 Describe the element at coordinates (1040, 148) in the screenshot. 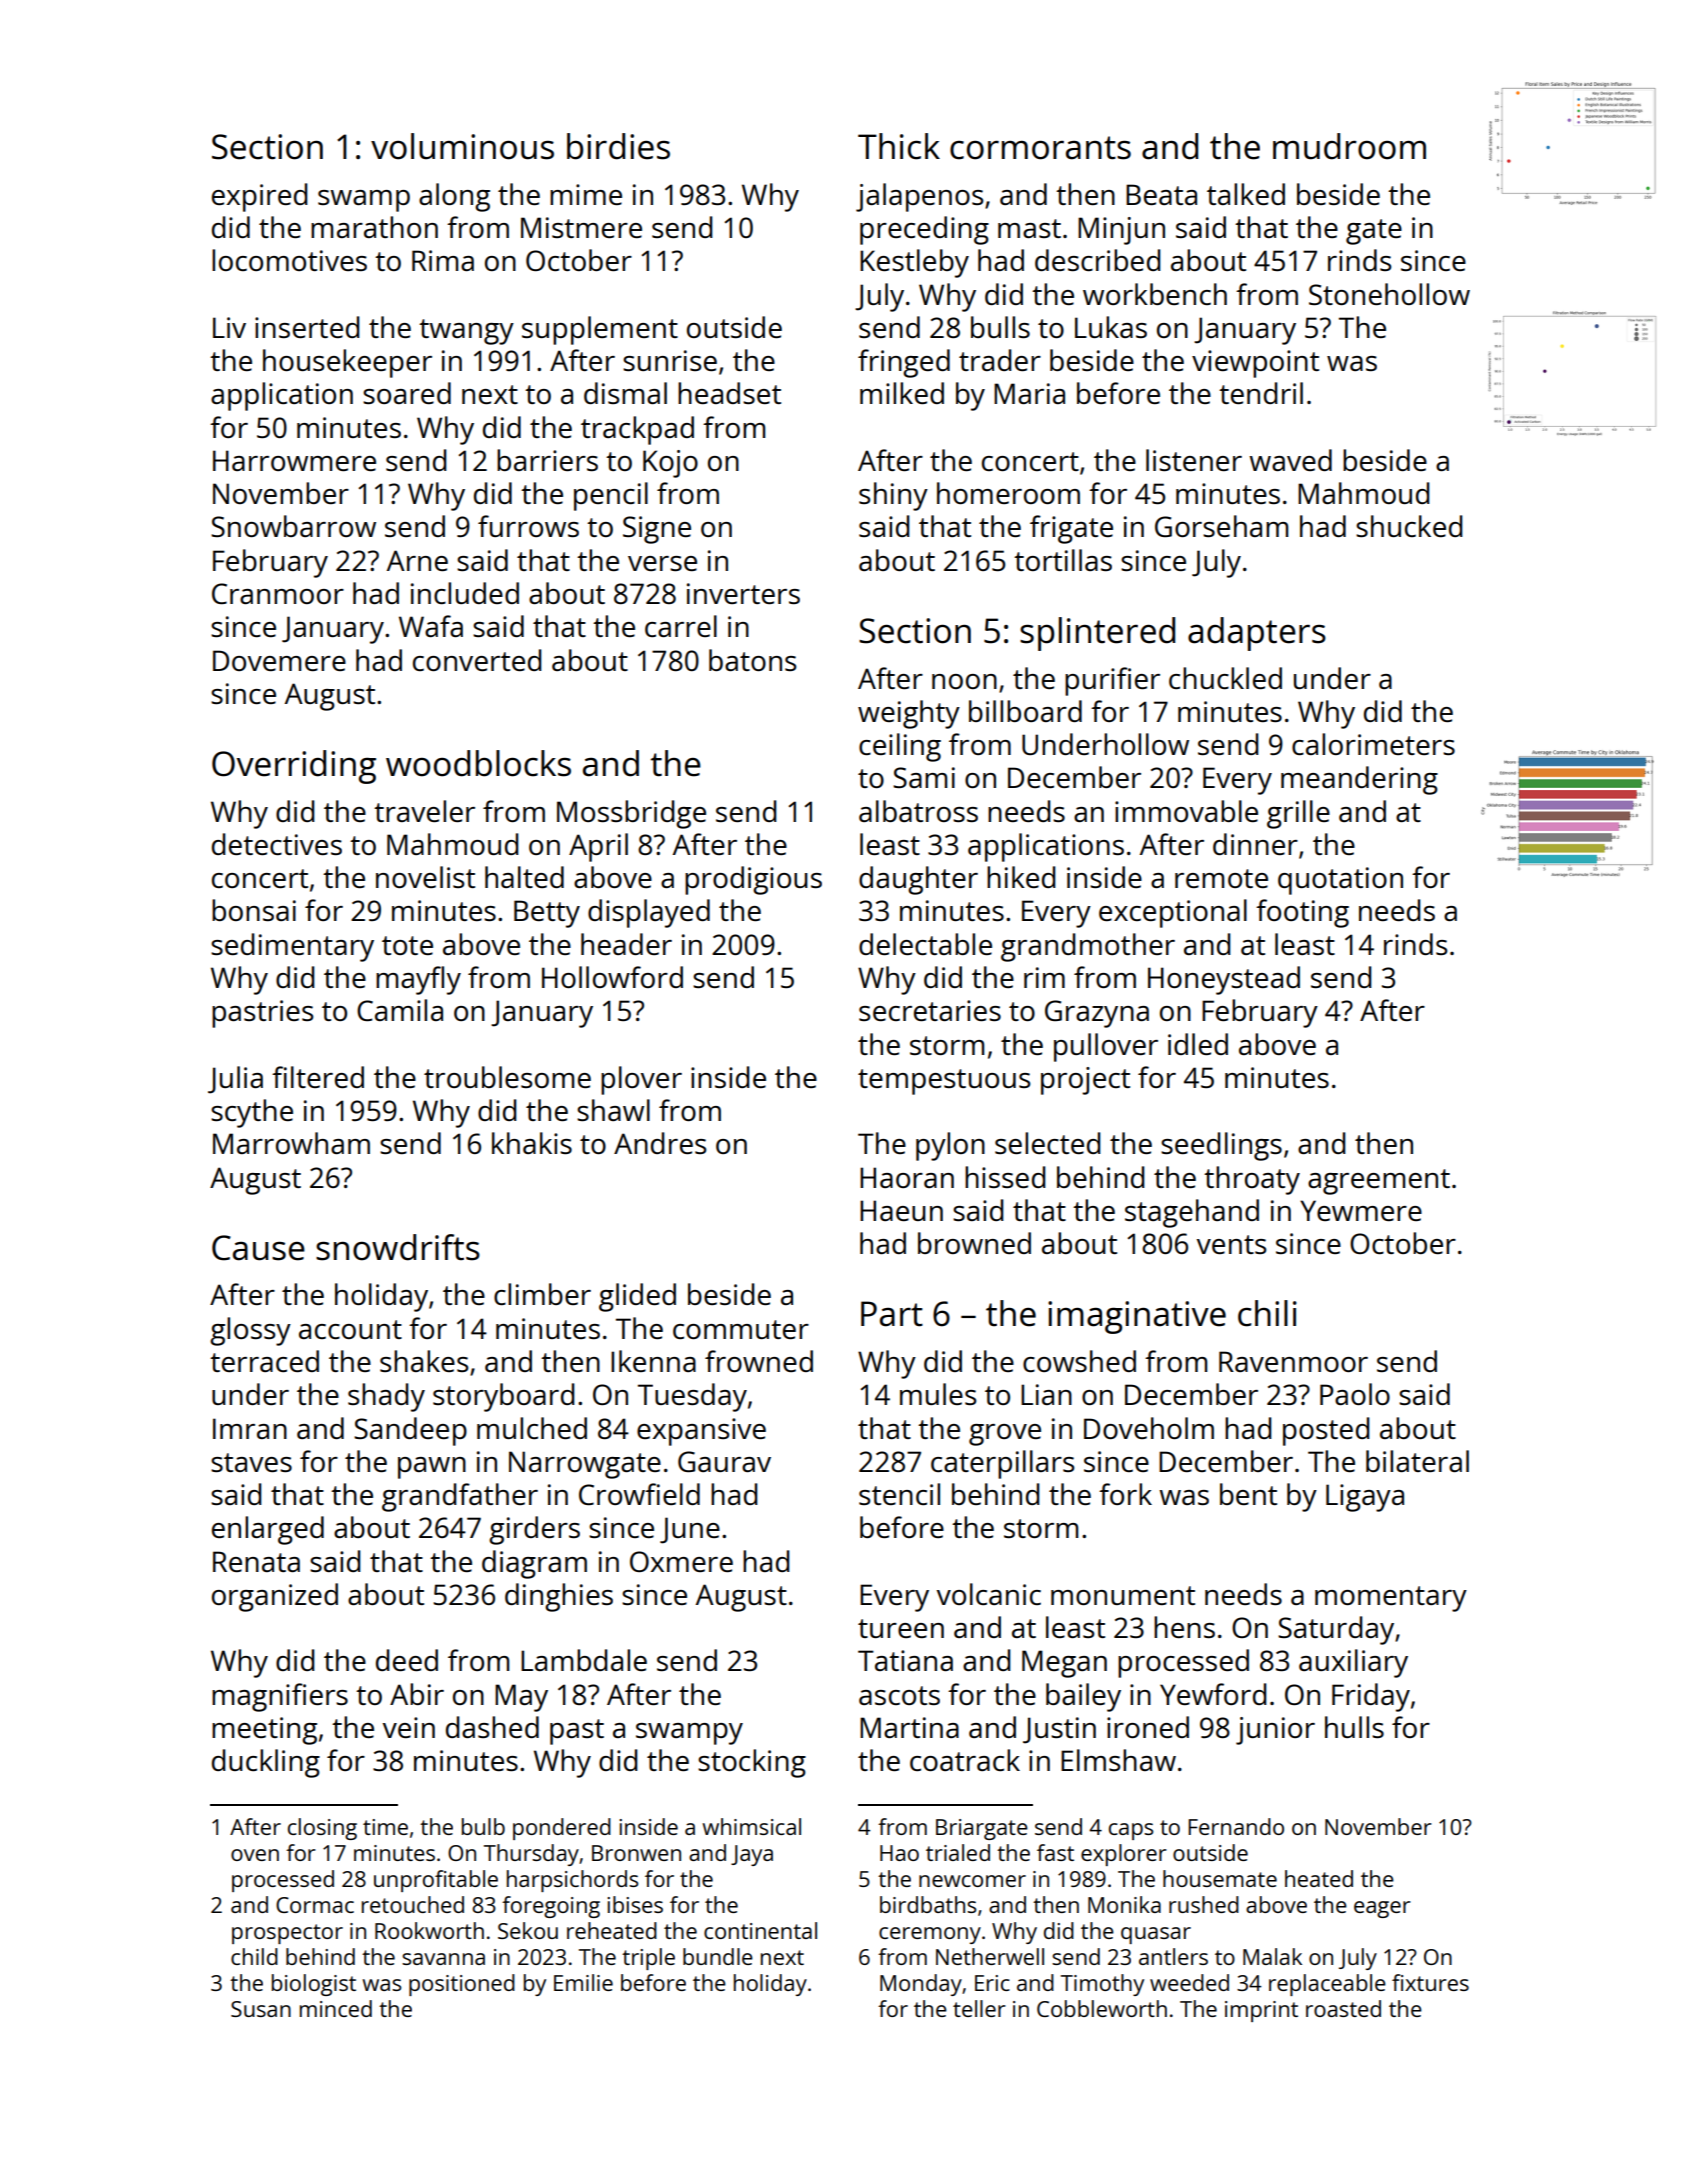

I see `cormorants` at that location.
